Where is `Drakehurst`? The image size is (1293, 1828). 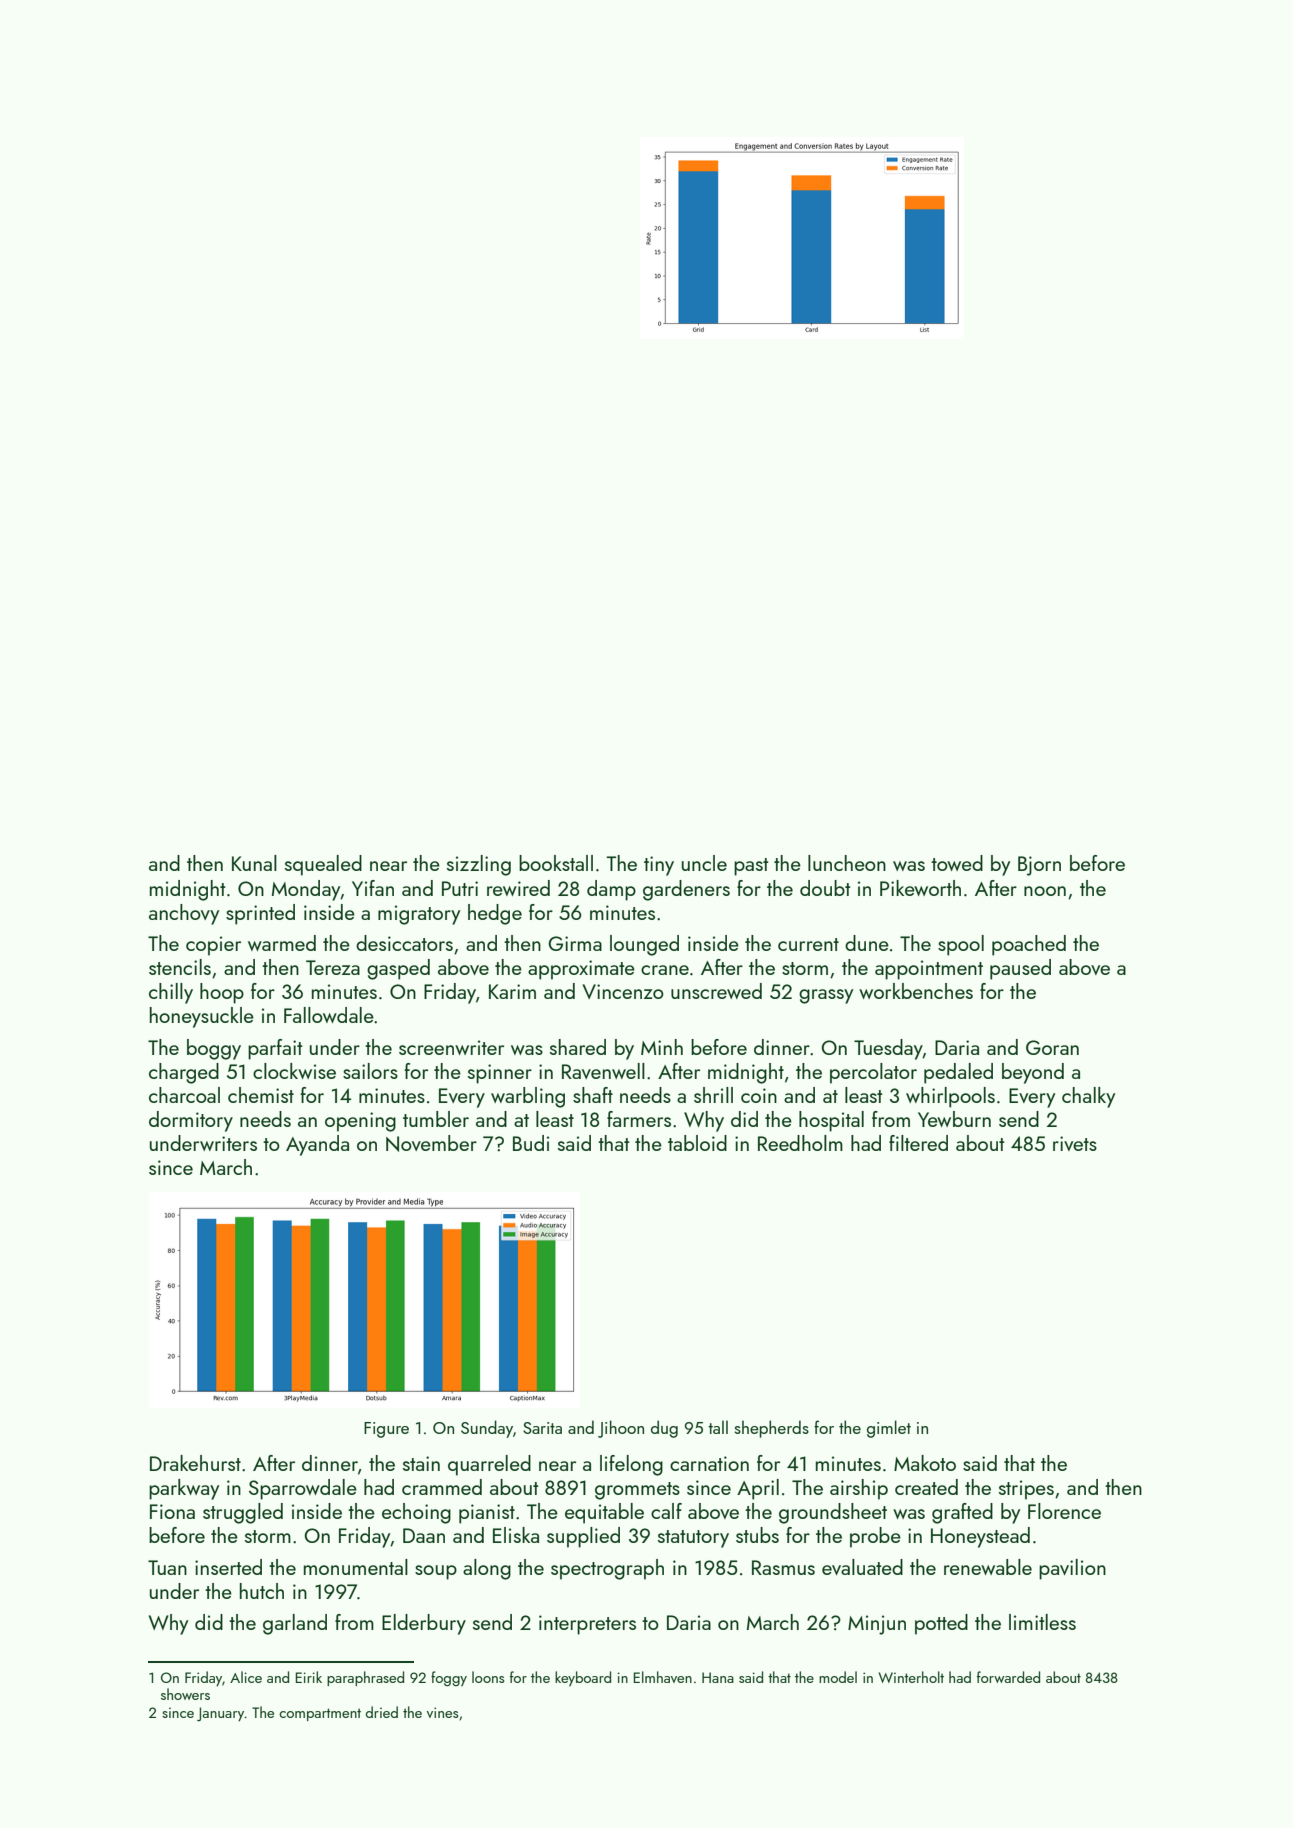 Drakehurst is located at coordinates (195, 1463).
